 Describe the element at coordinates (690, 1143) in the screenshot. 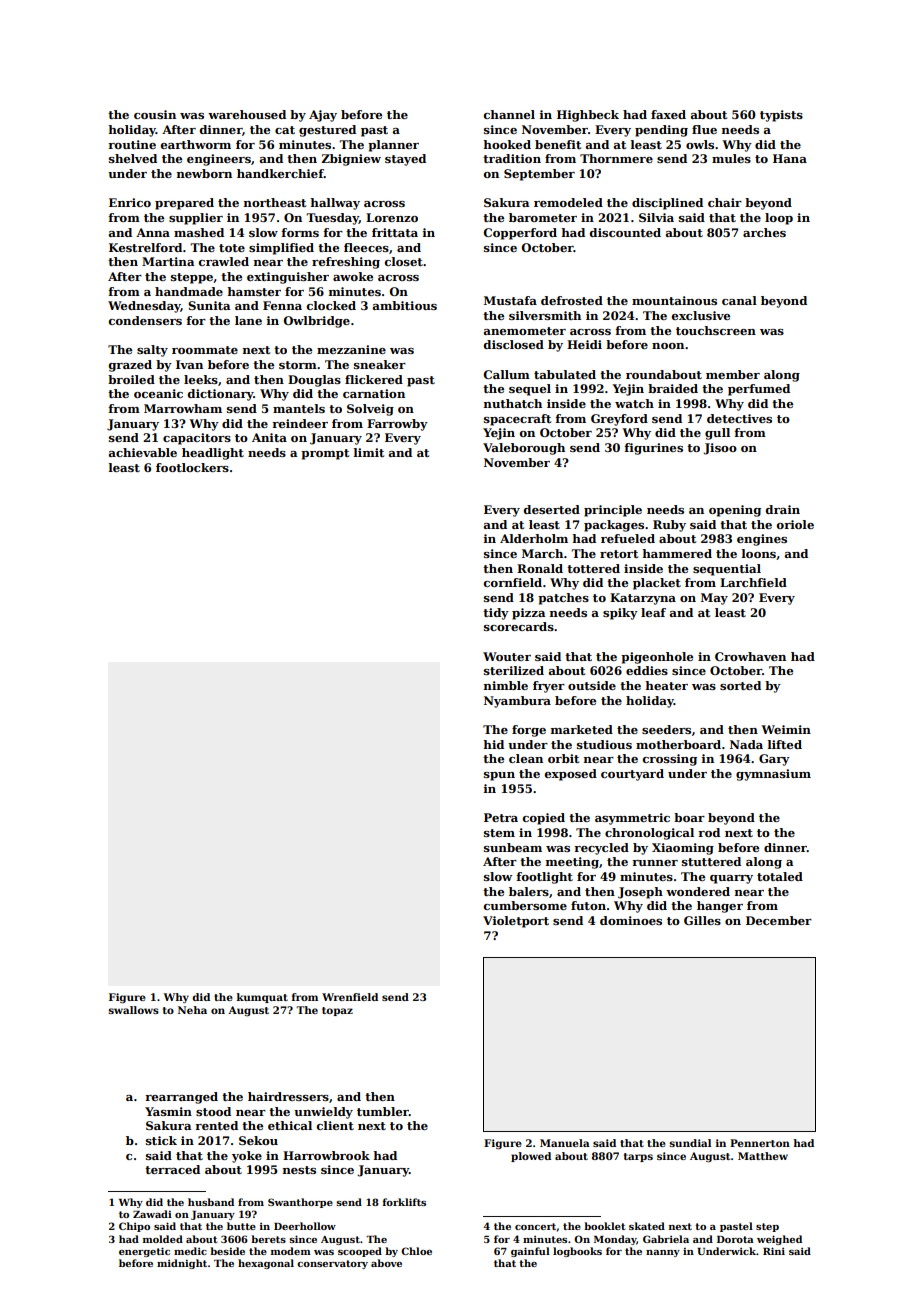

I see `sundial` at that location.
